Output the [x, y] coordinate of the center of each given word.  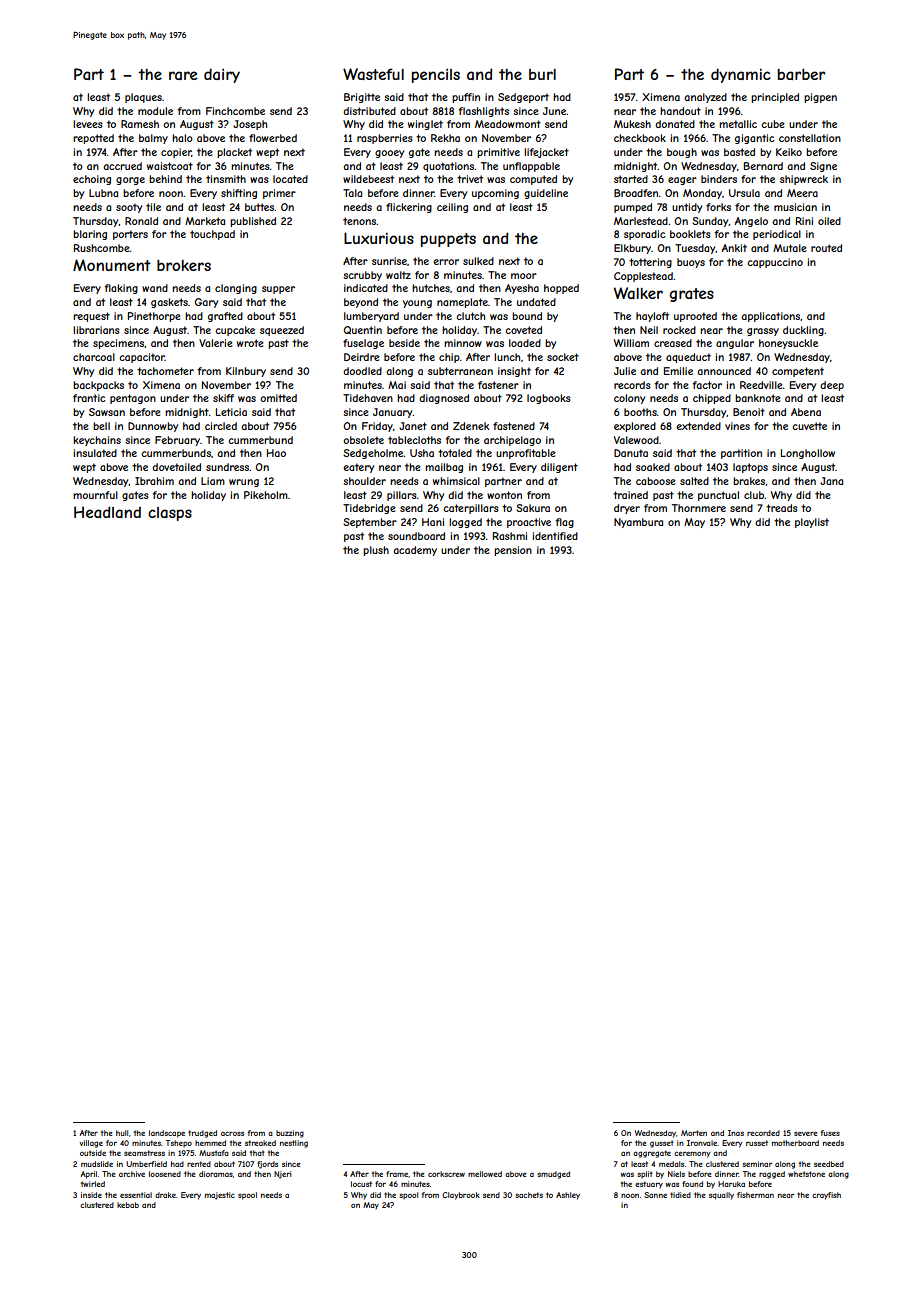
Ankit [734, 248]
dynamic [741, 75]
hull [122, 1133]
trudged [202, 1134]
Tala [352, 193]
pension [513, 551]
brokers [184, 265]
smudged [554, 1175]
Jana [831, 481]
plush [376, 551]
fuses [830, 1133]
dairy [222, 75]
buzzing [290, 1134]
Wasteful [373, 74]
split [645, 1174]
